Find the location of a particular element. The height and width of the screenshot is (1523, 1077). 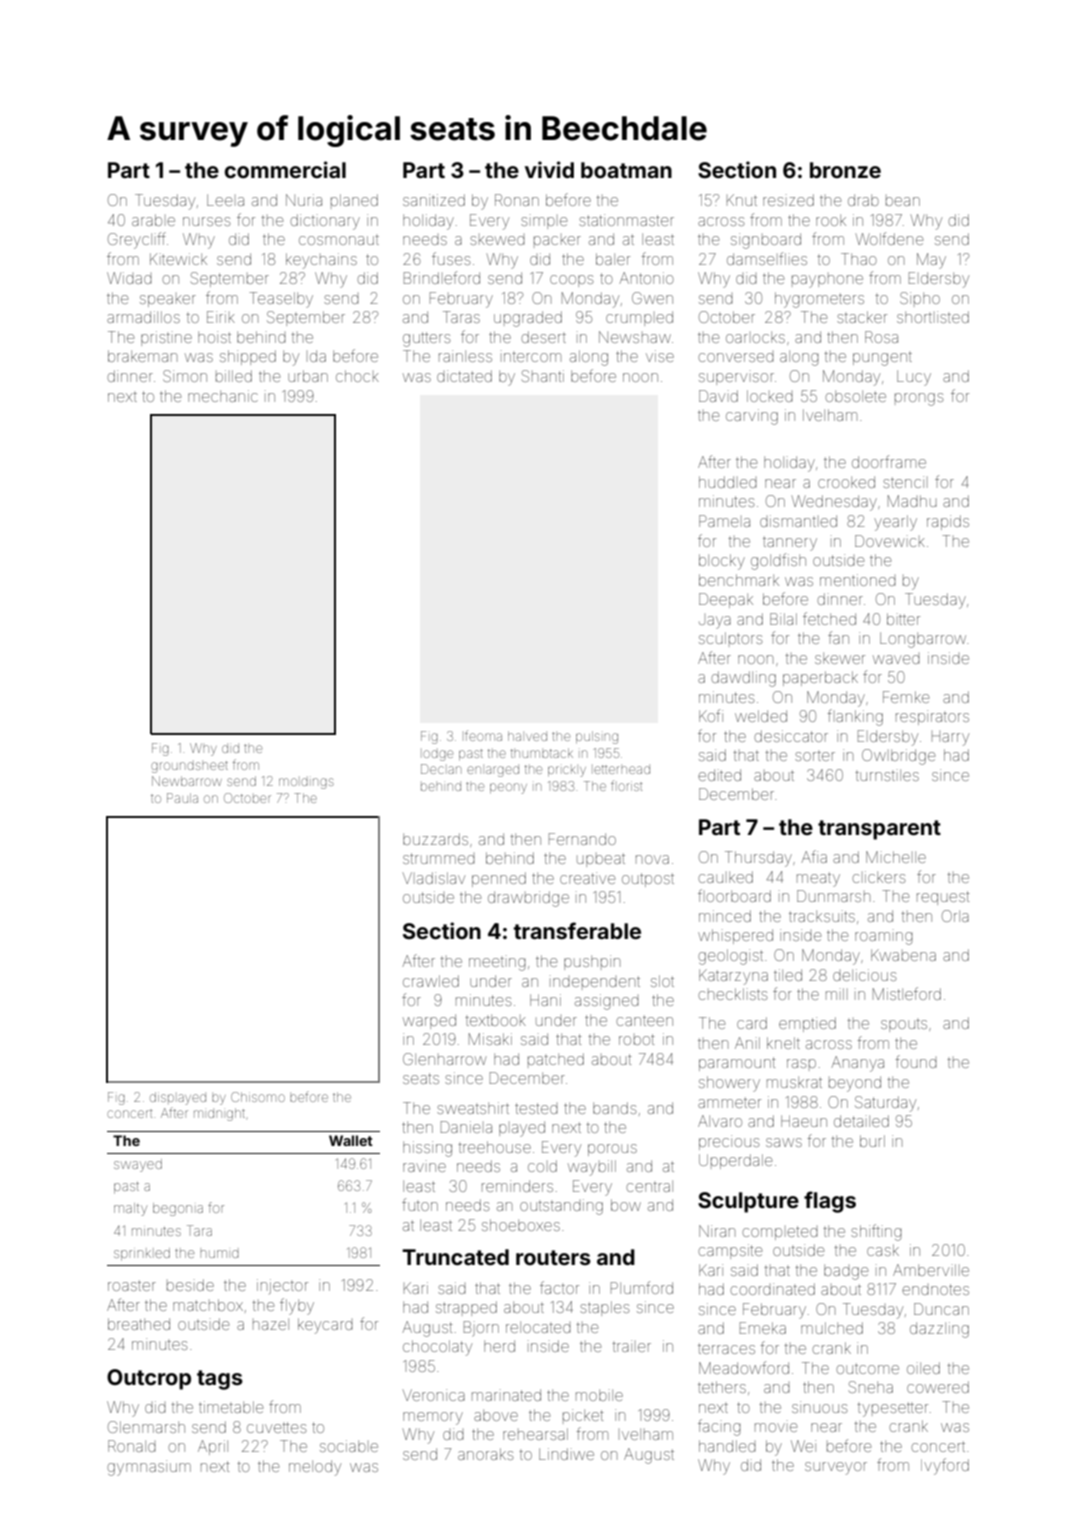

gymnasium is located at coordinates (149, 1468).
